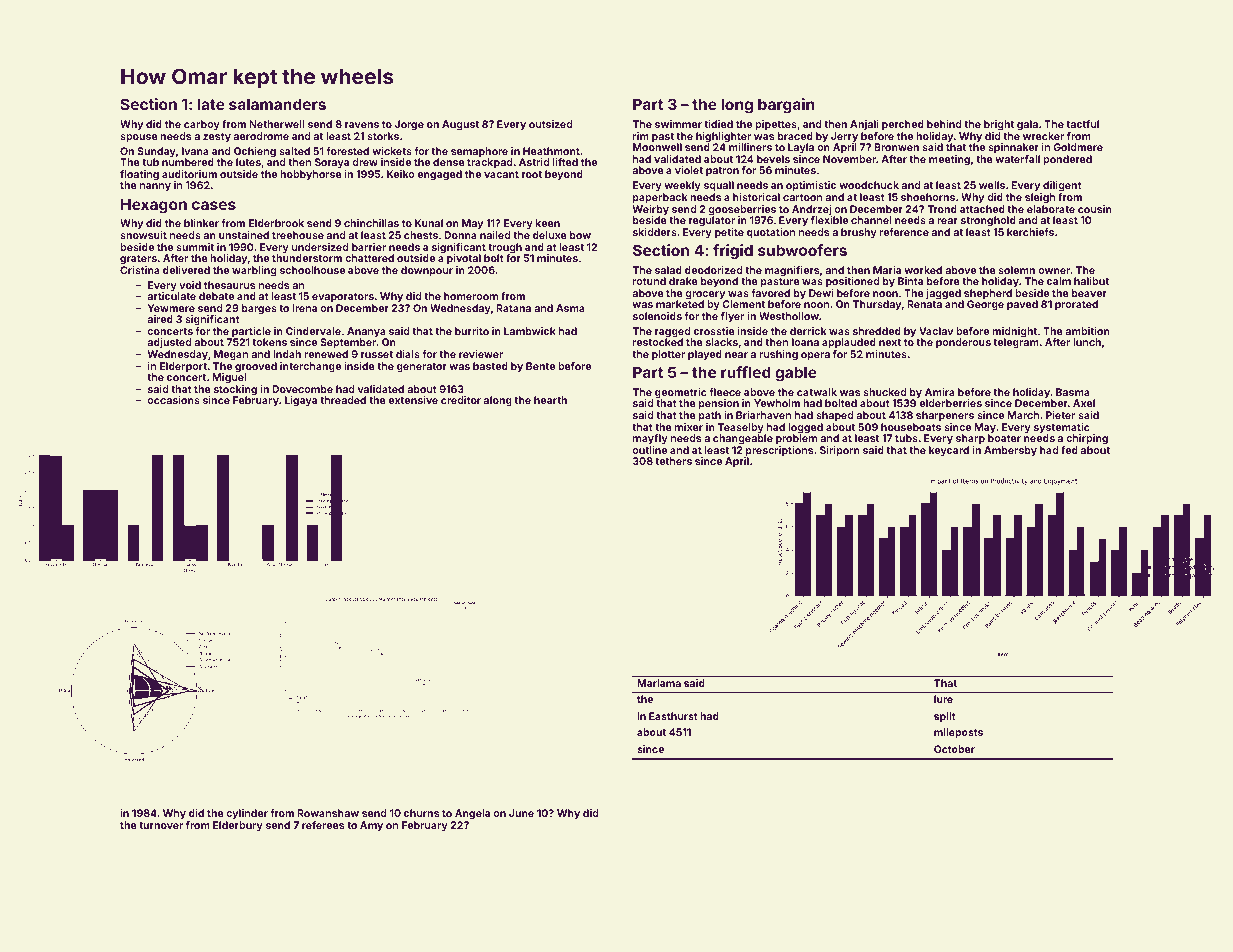 This screenshot has width=1233, height=952. What do you see at coordinates (673, 461) in the screenshot?
I see `tethers` at bounding box center [673, 461].
